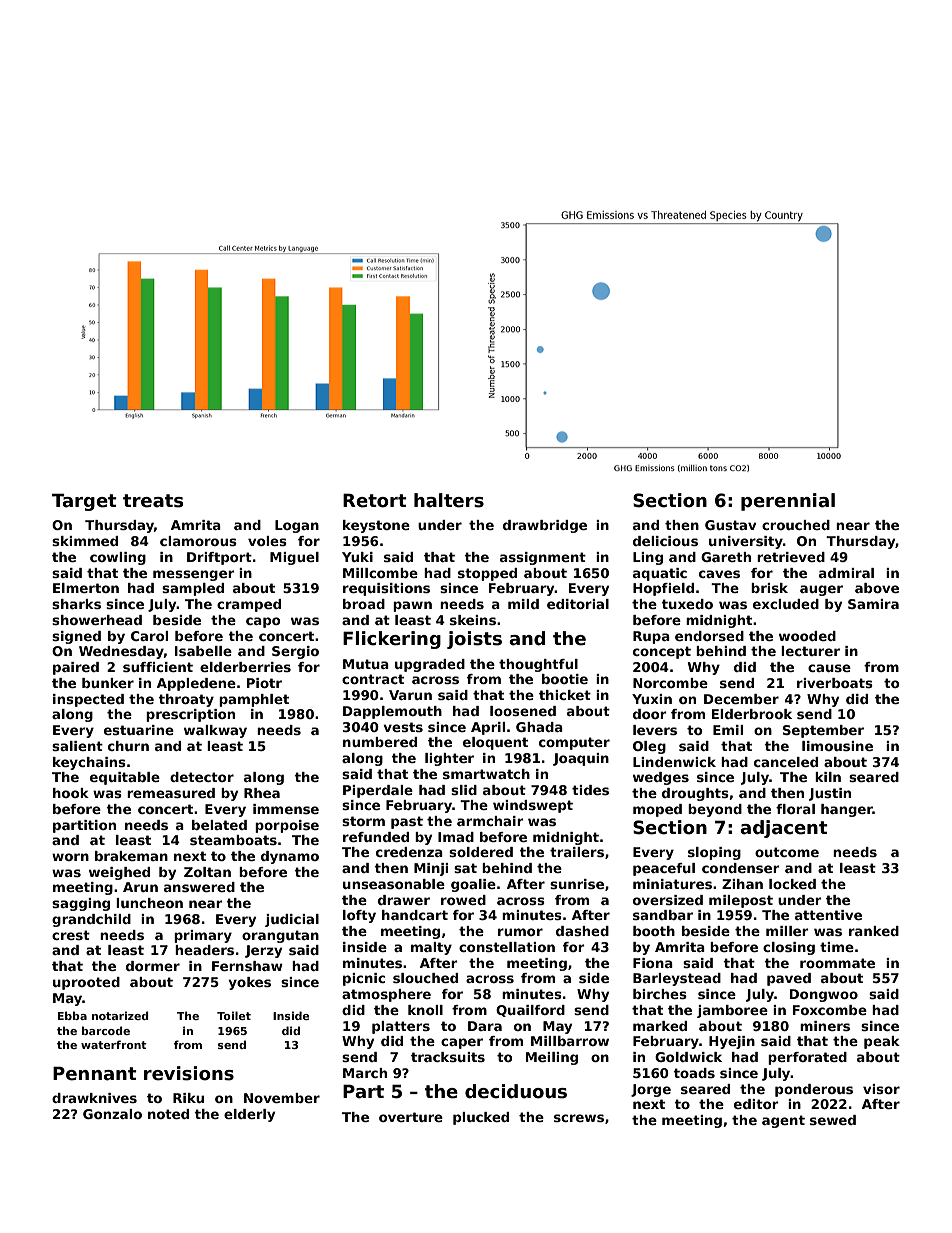  Describe the element at coordinates (473, 620) in the screenshot. I see `skeins` at that location.
